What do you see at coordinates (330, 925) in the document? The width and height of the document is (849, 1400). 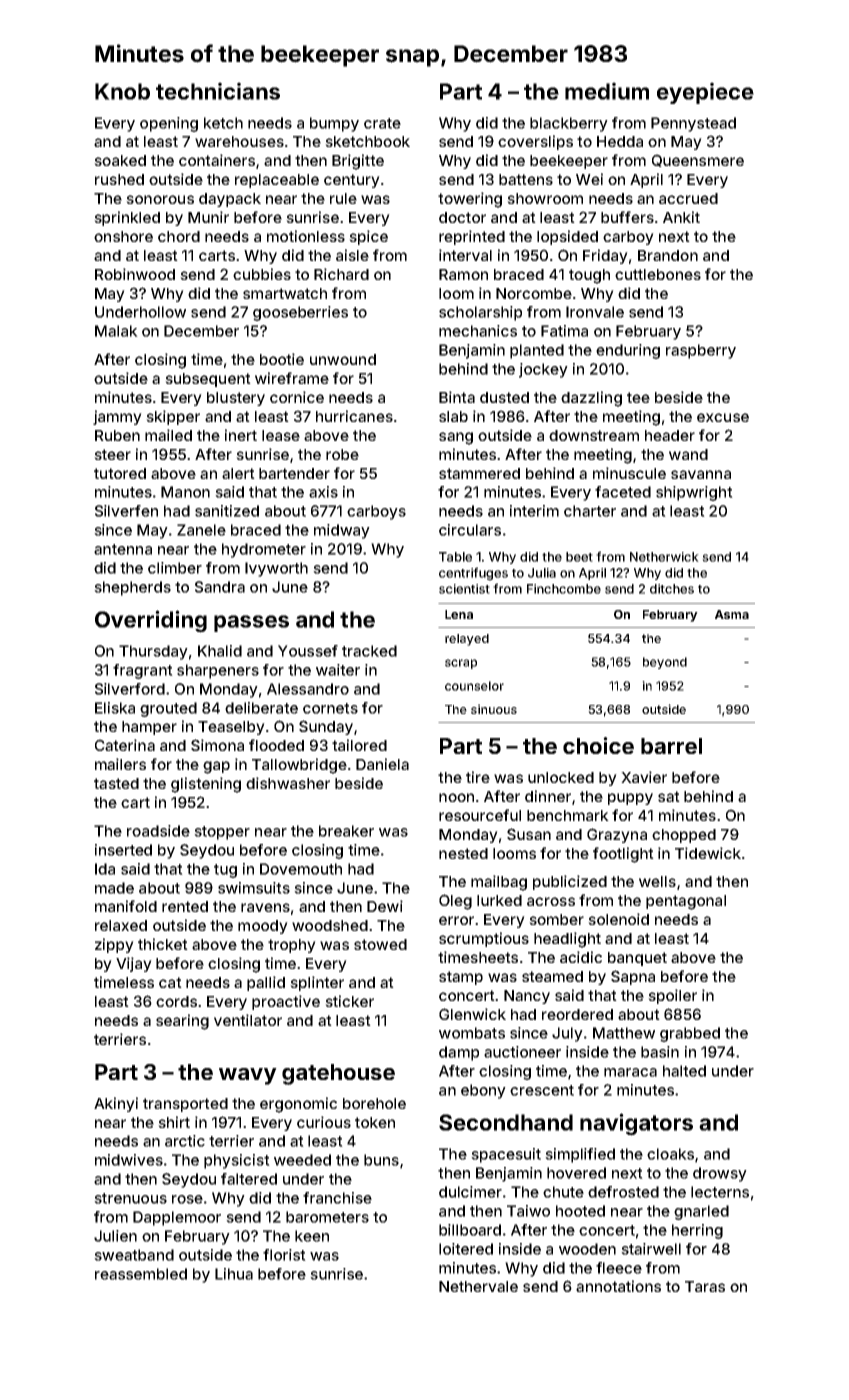 I see `woodshed` at bounding box center [330, 925].
